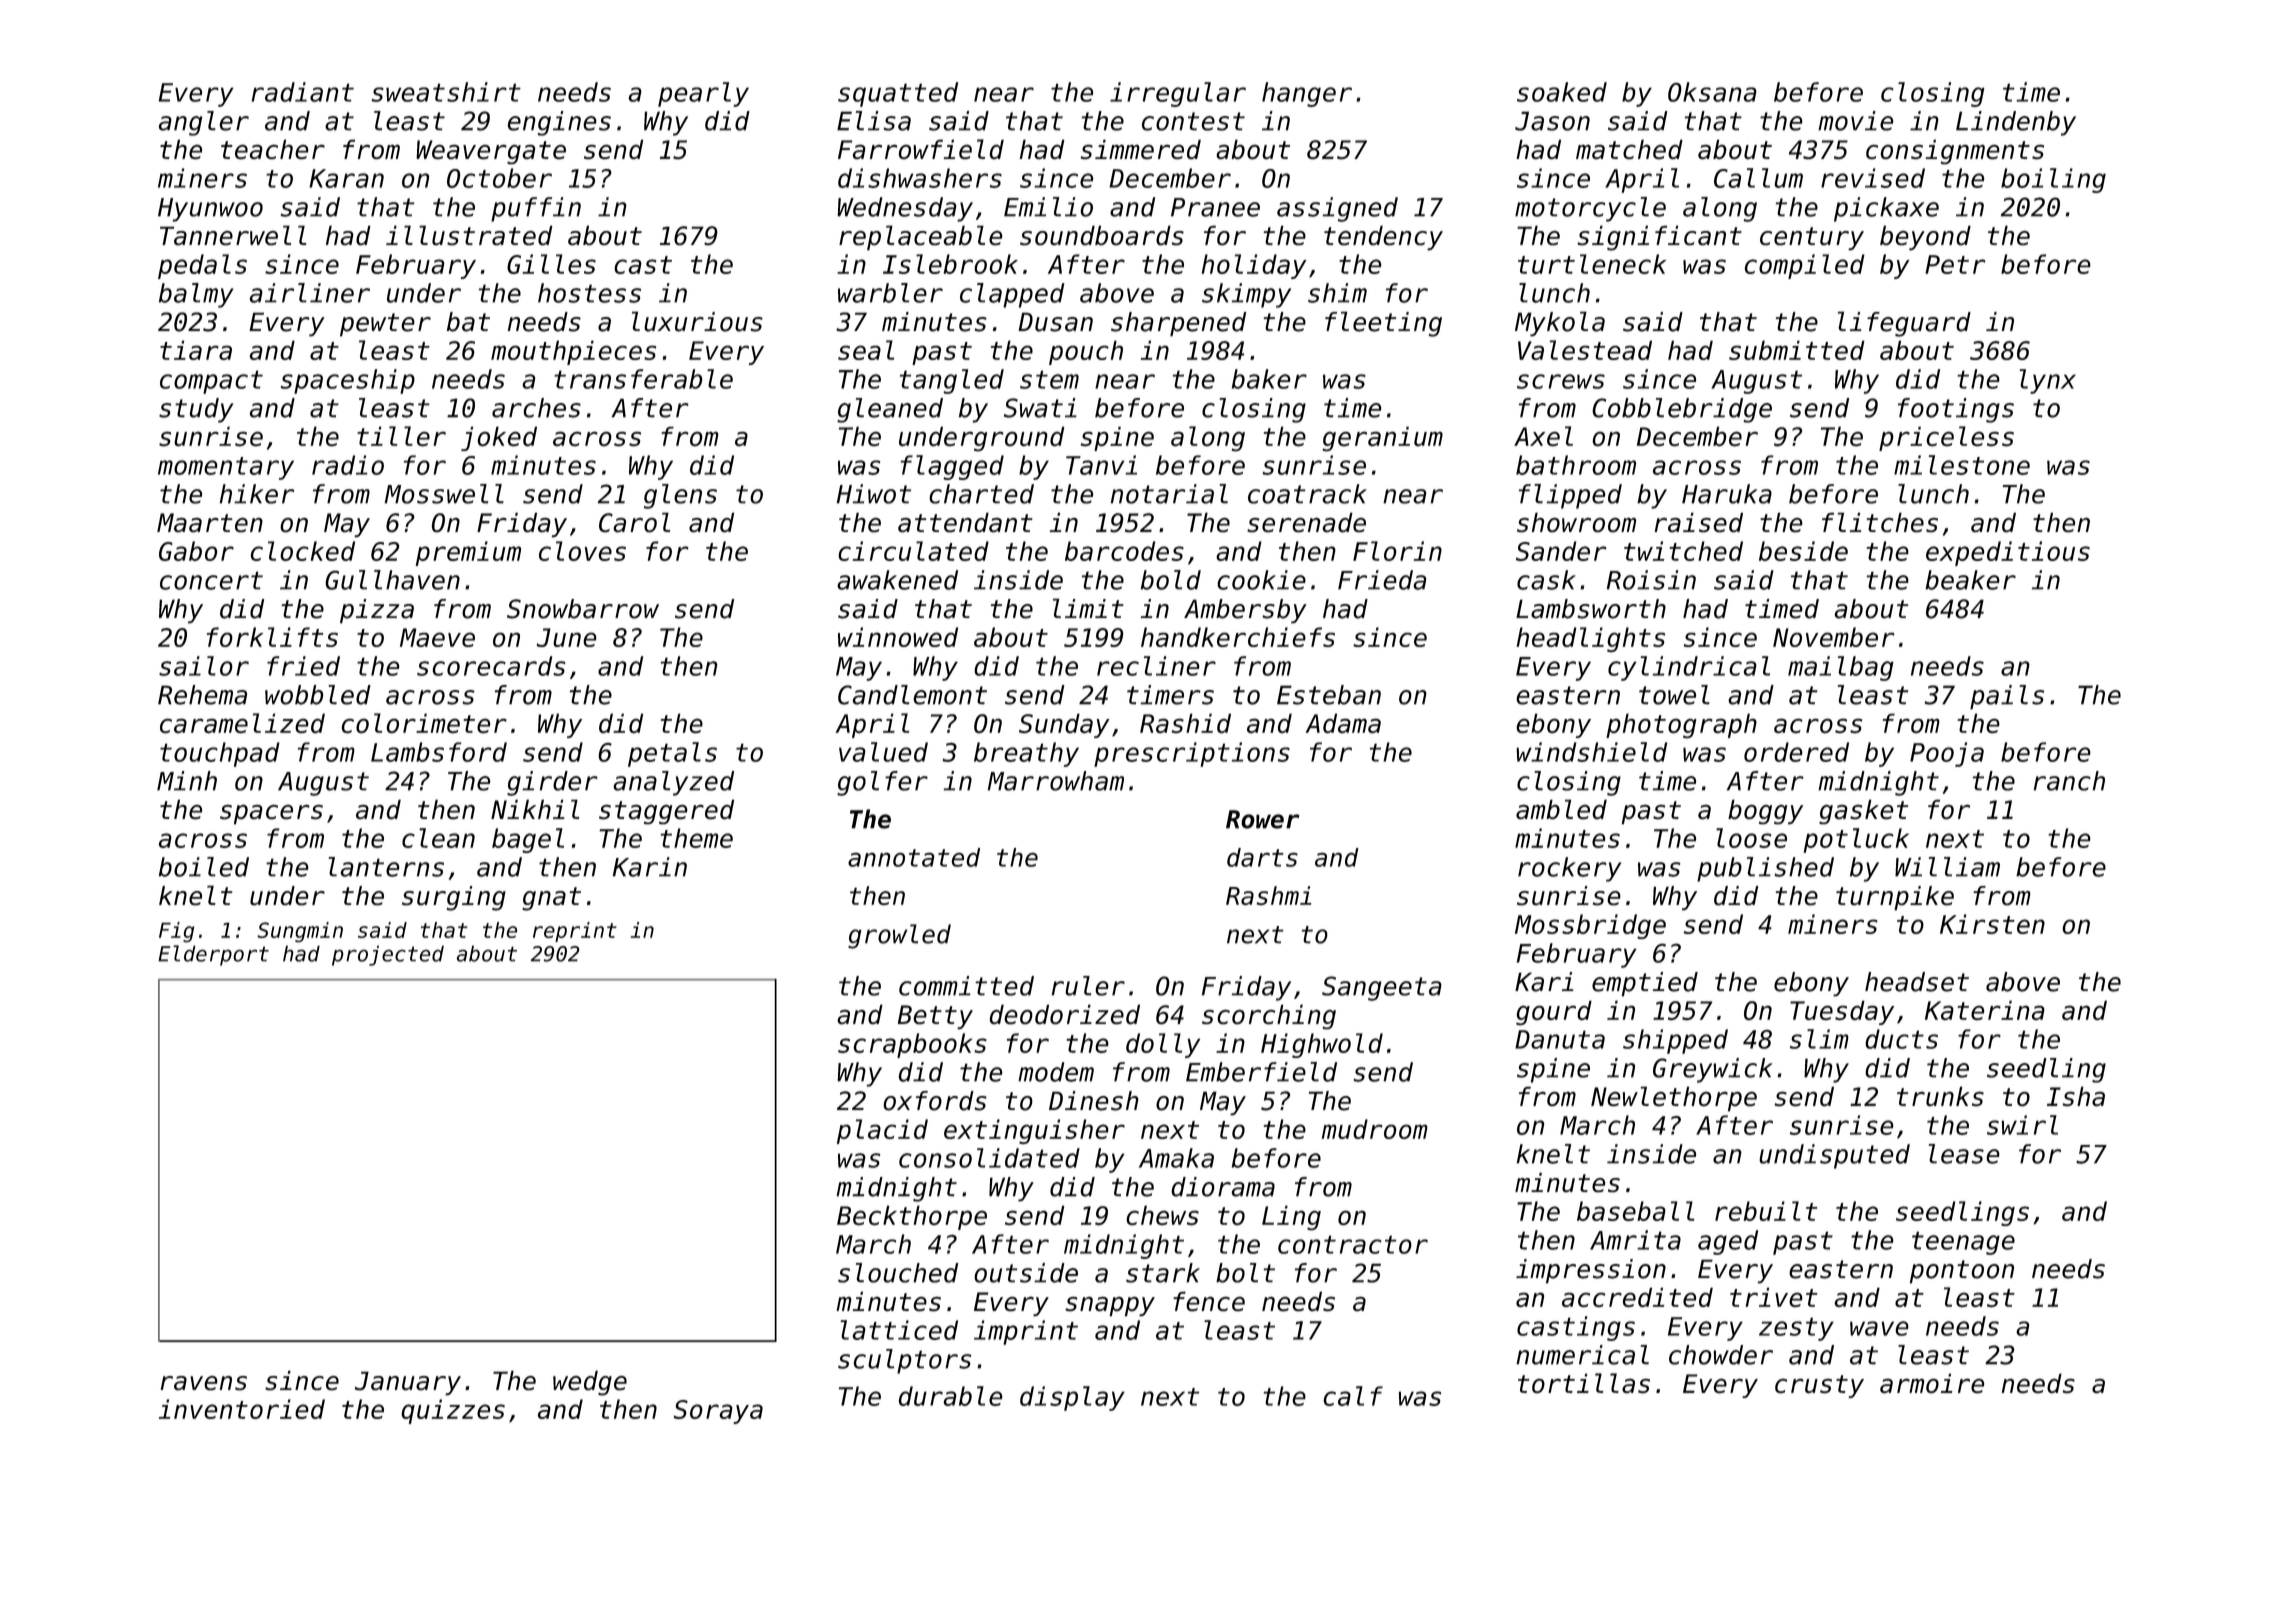 The height and width of the screenshot is (1620, 2292). I want to click on Hyunwoo, so click(210, 210).
